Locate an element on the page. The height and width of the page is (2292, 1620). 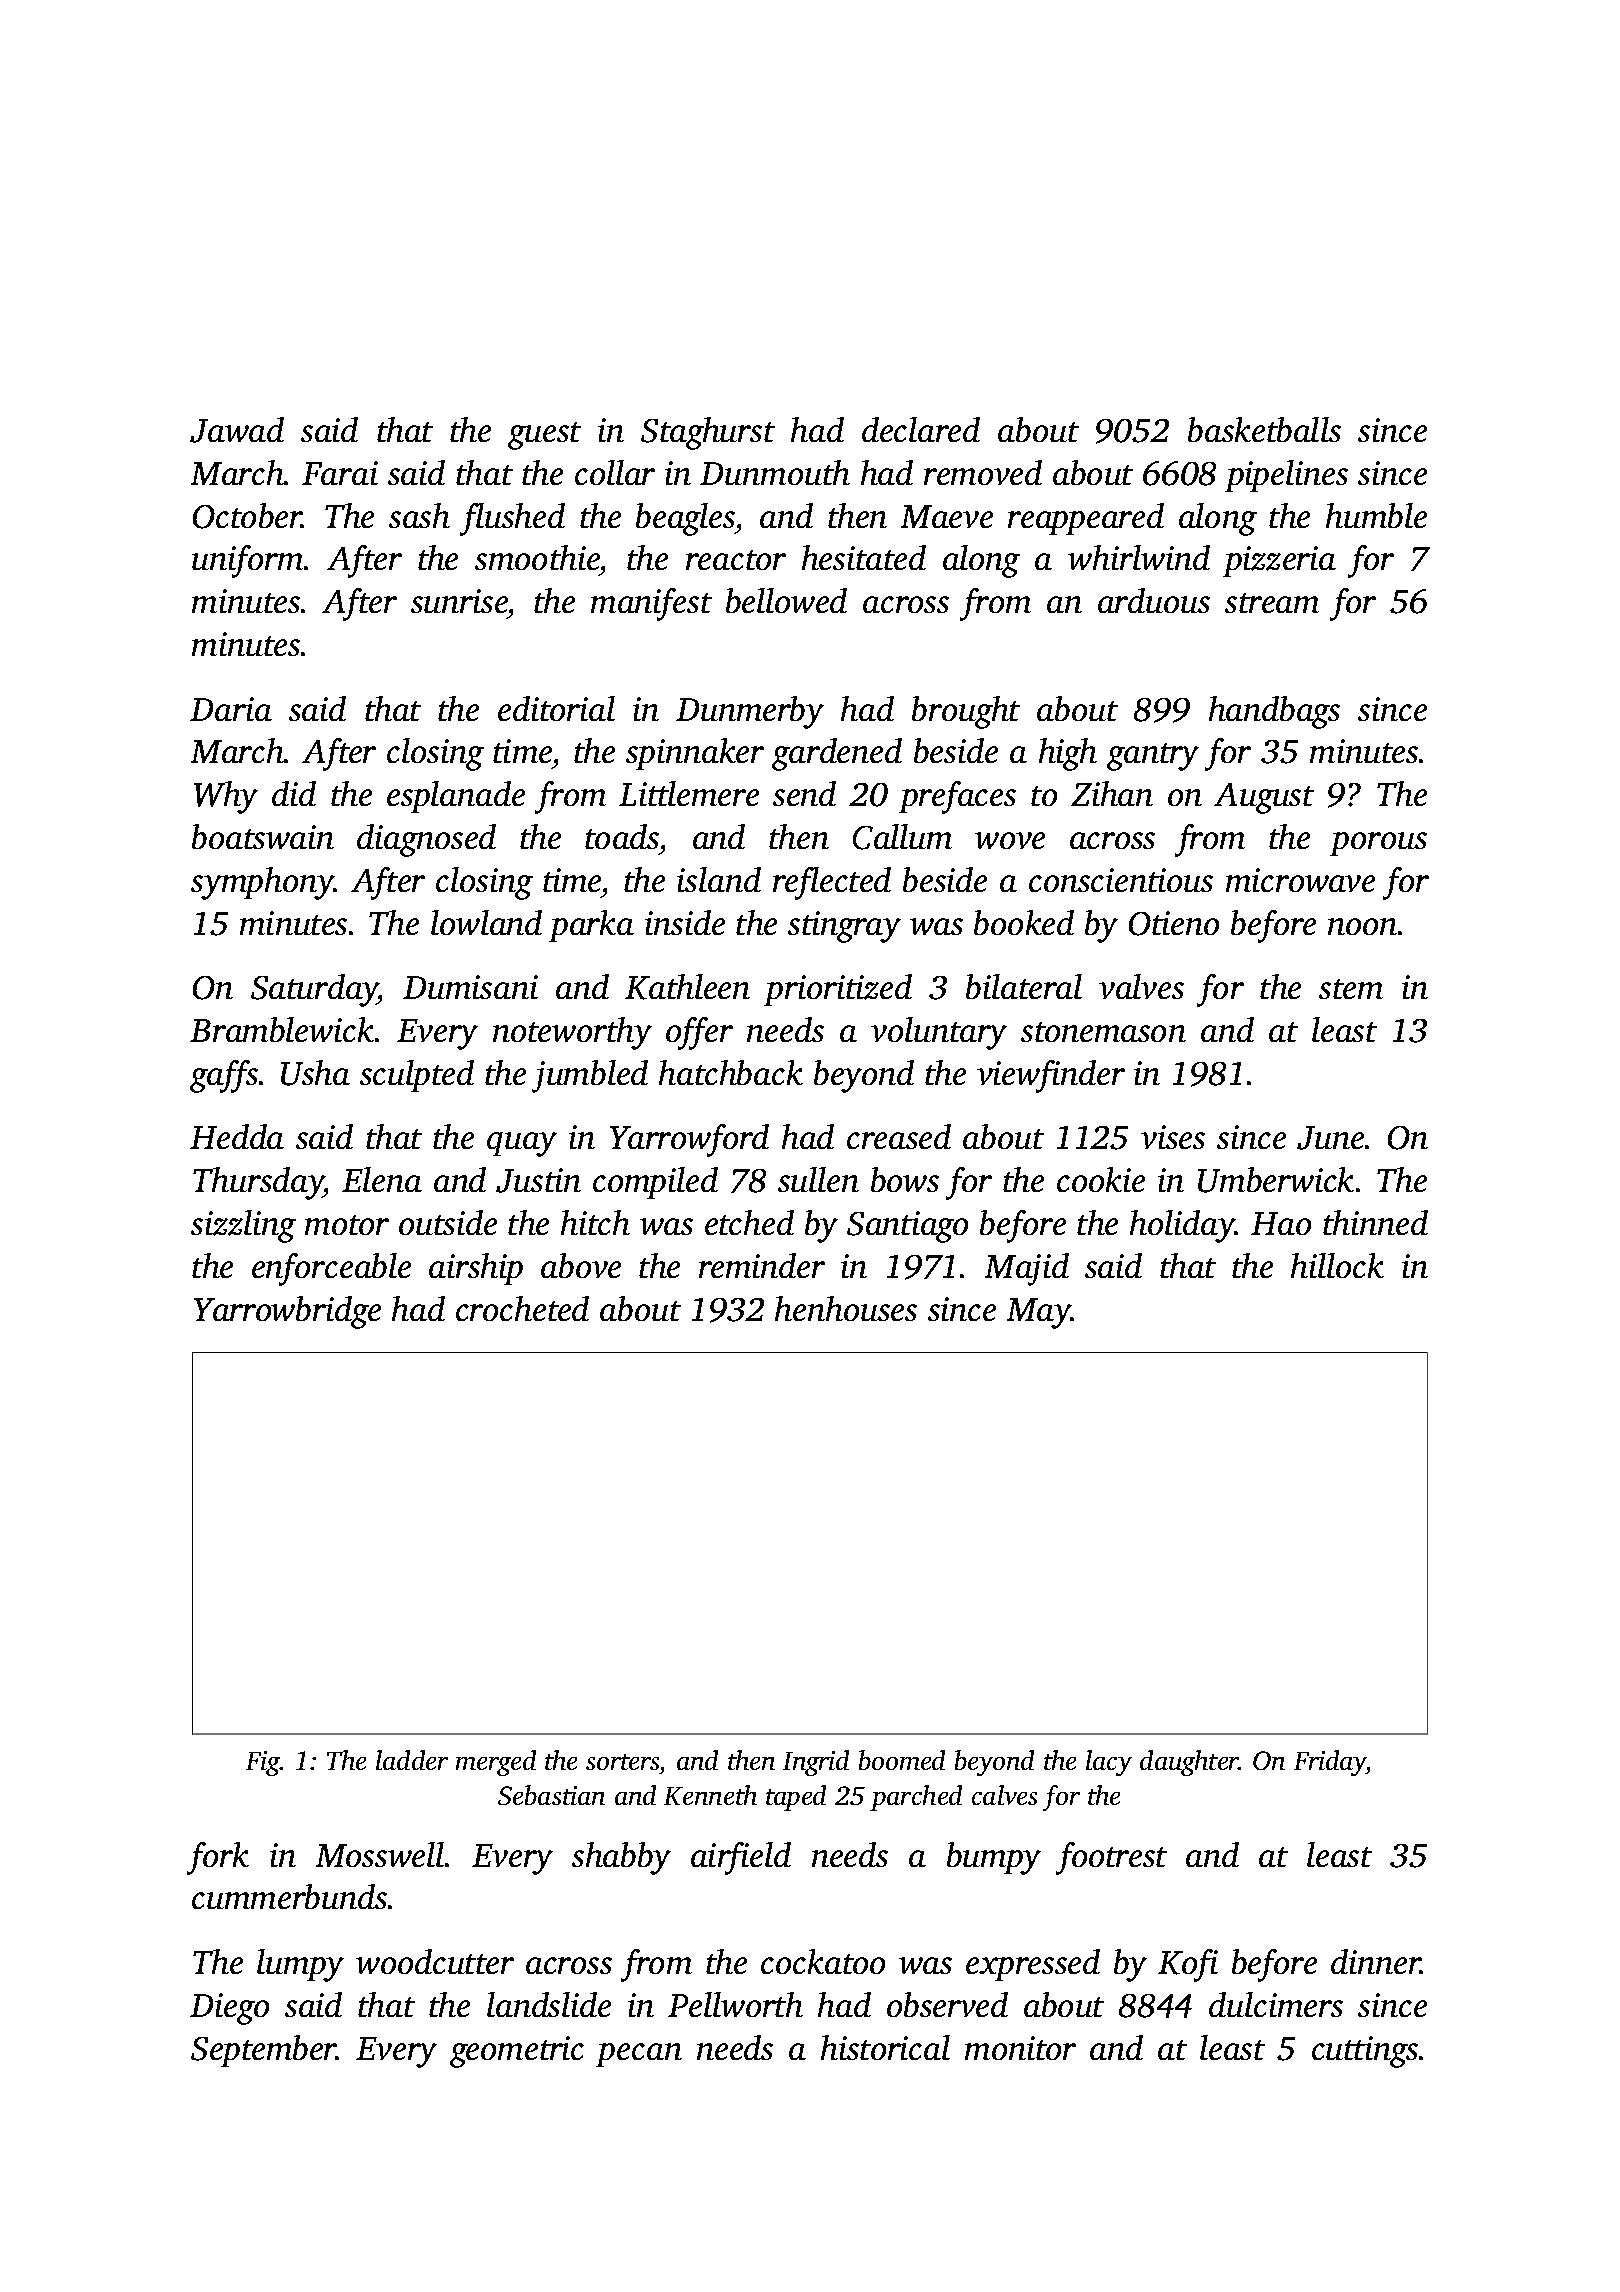
spinnaker is located at coordinates (695, 754).
